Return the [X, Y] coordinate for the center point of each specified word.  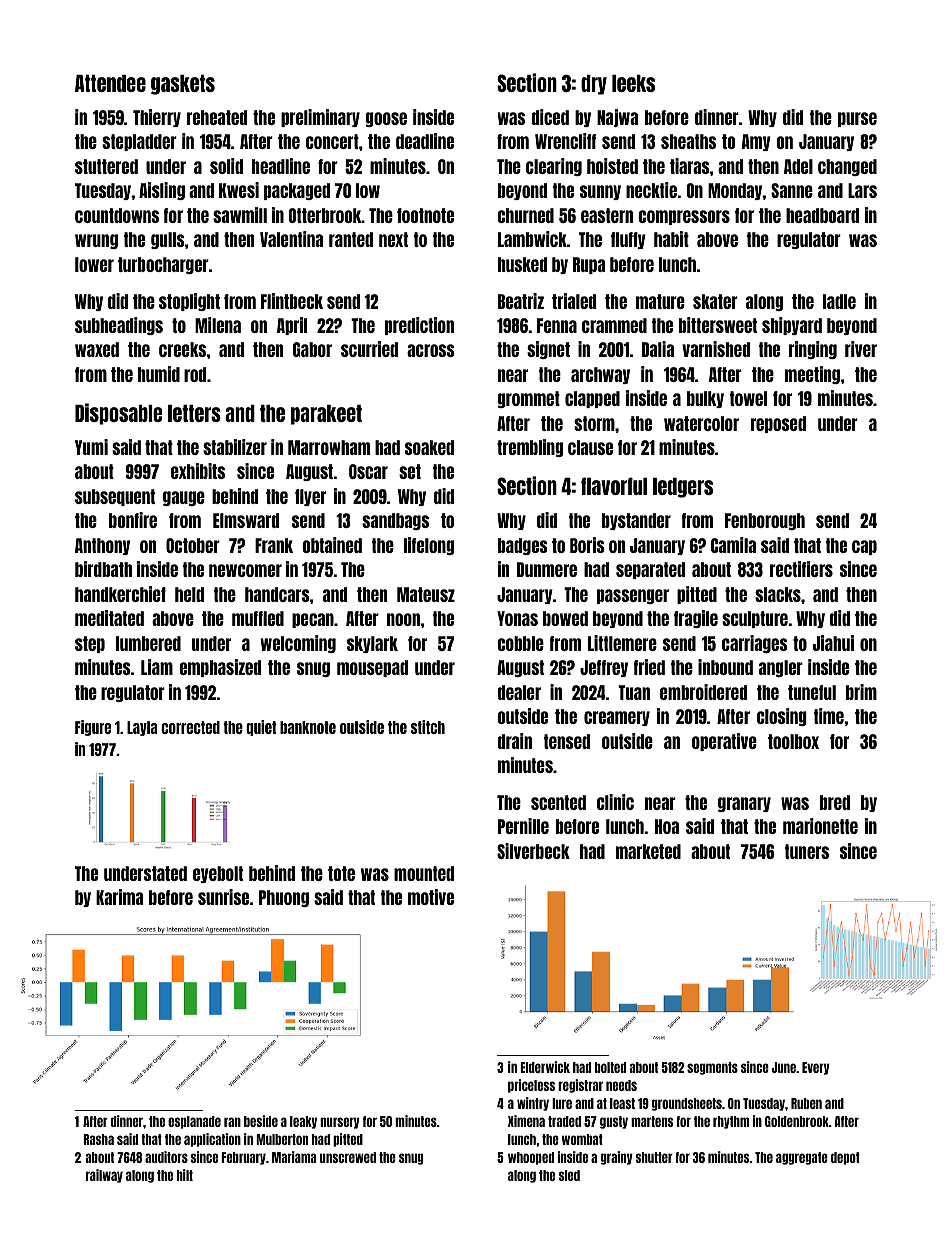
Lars [862, 190]
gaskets [183, 85]
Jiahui [833, 643]
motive [431, 897]
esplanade [194, 1122]
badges [523, 546]
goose [386, 119]
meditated [109, 618]
